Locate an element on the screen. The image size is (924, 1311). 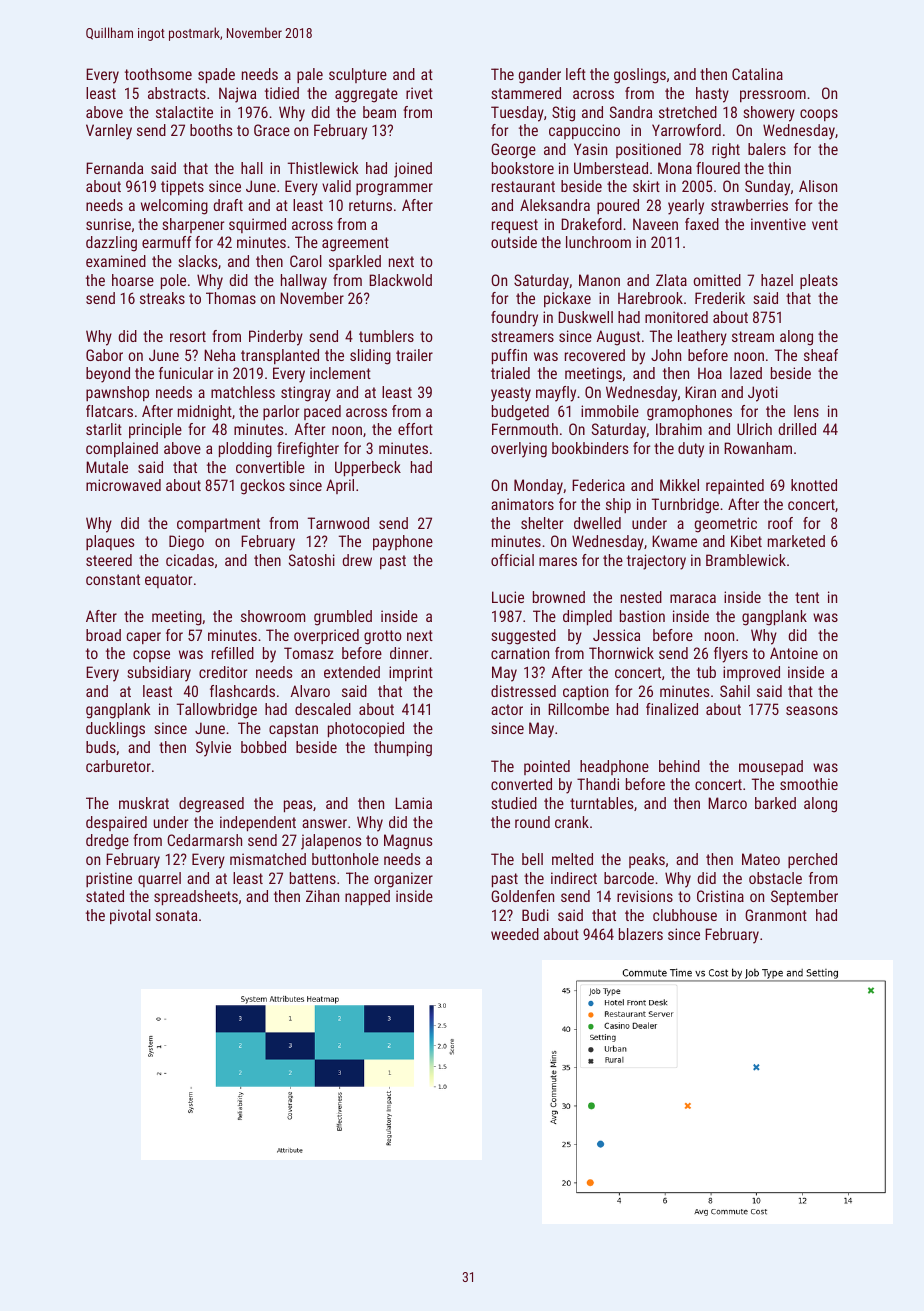
goslings is located at coordinates (640, 76).
